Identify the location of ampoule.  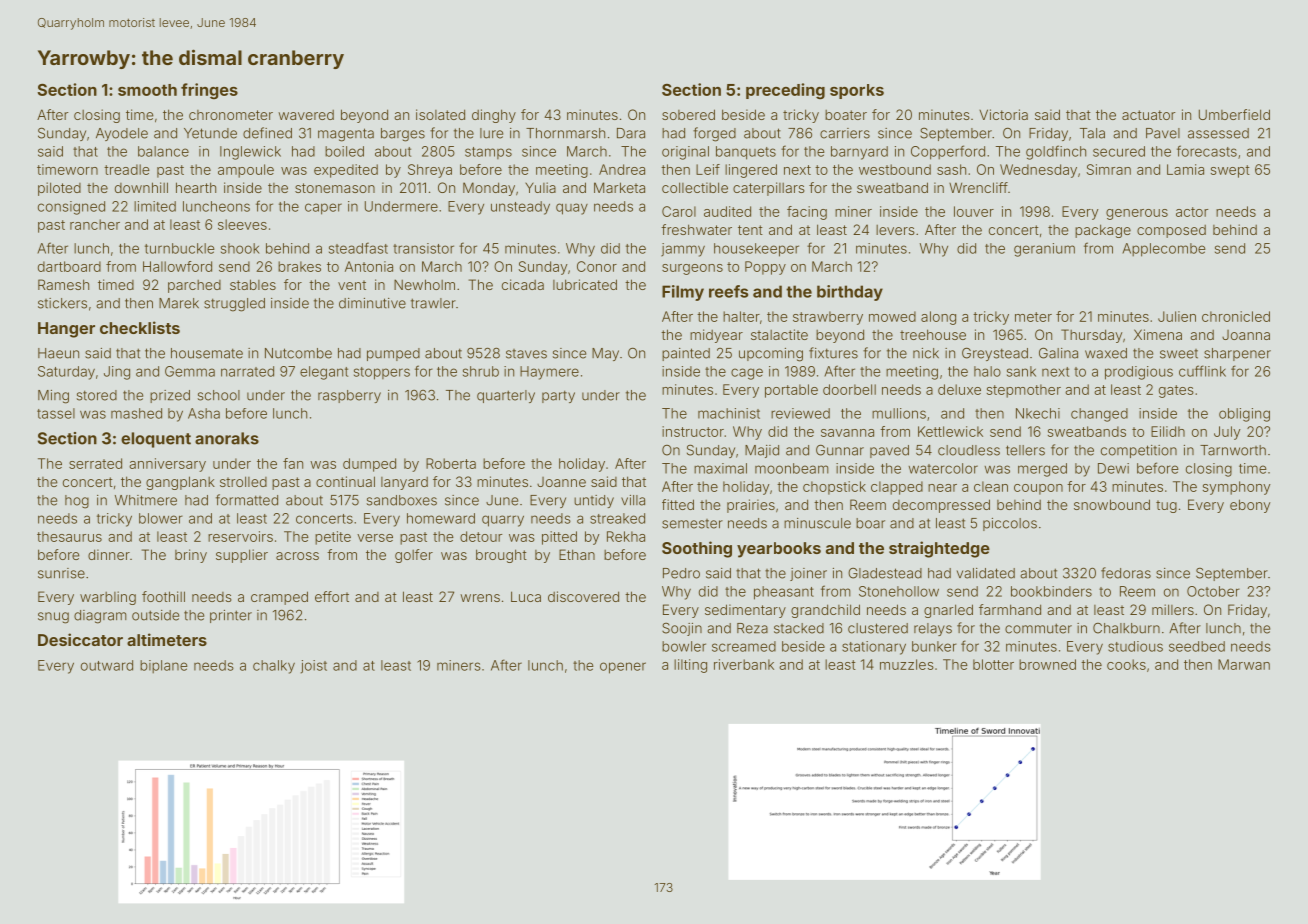
(246, 171).
